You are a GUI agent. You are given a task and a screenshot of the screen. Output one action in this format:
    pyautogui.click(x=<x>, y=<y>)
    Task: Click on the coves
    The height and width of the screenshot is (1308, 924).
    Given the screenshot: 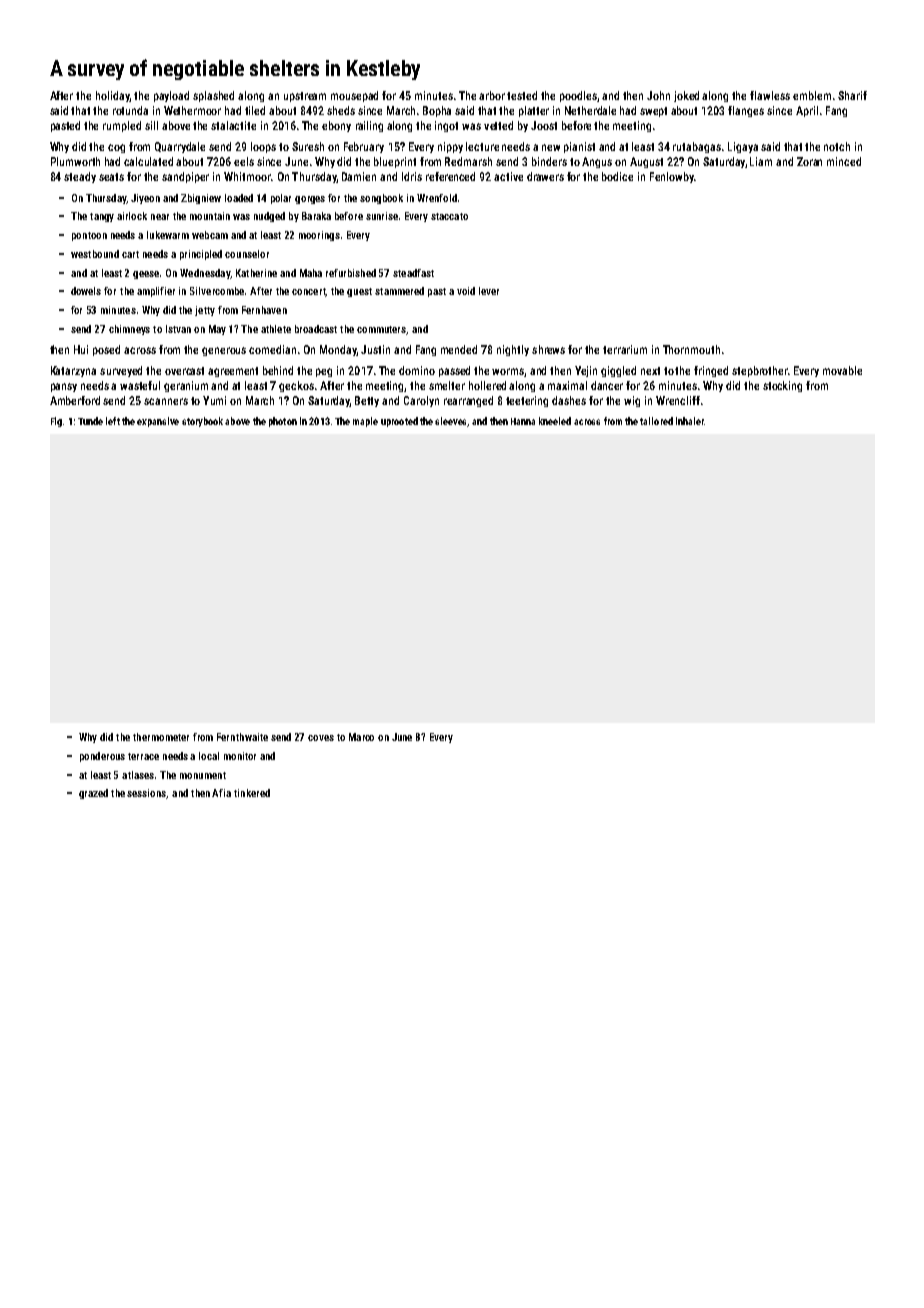 What is the action you would take?
    pyautogui.click(x=321, y=738)
